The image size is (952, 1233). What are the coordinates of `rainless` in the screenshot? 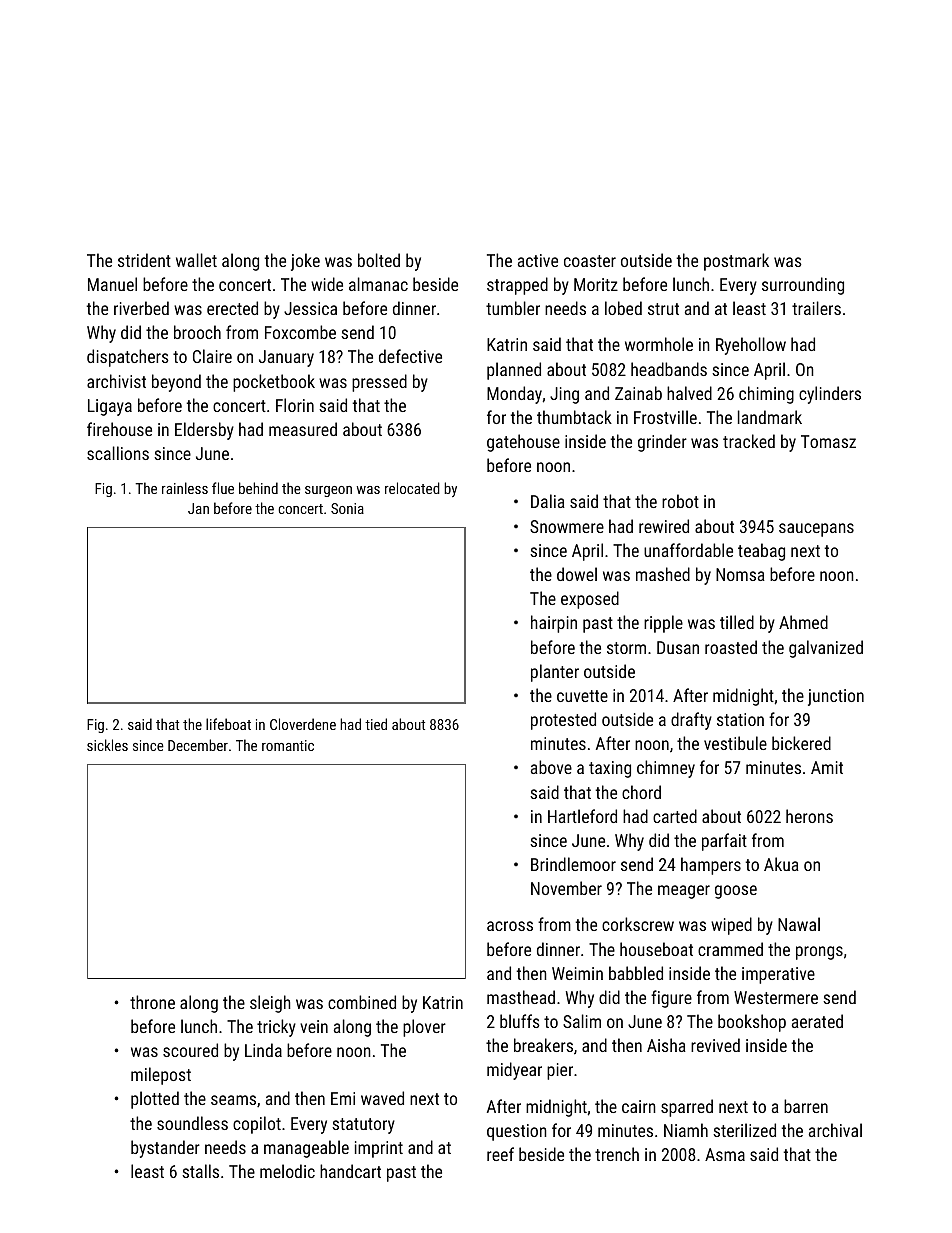 It's located at (185, 488).
